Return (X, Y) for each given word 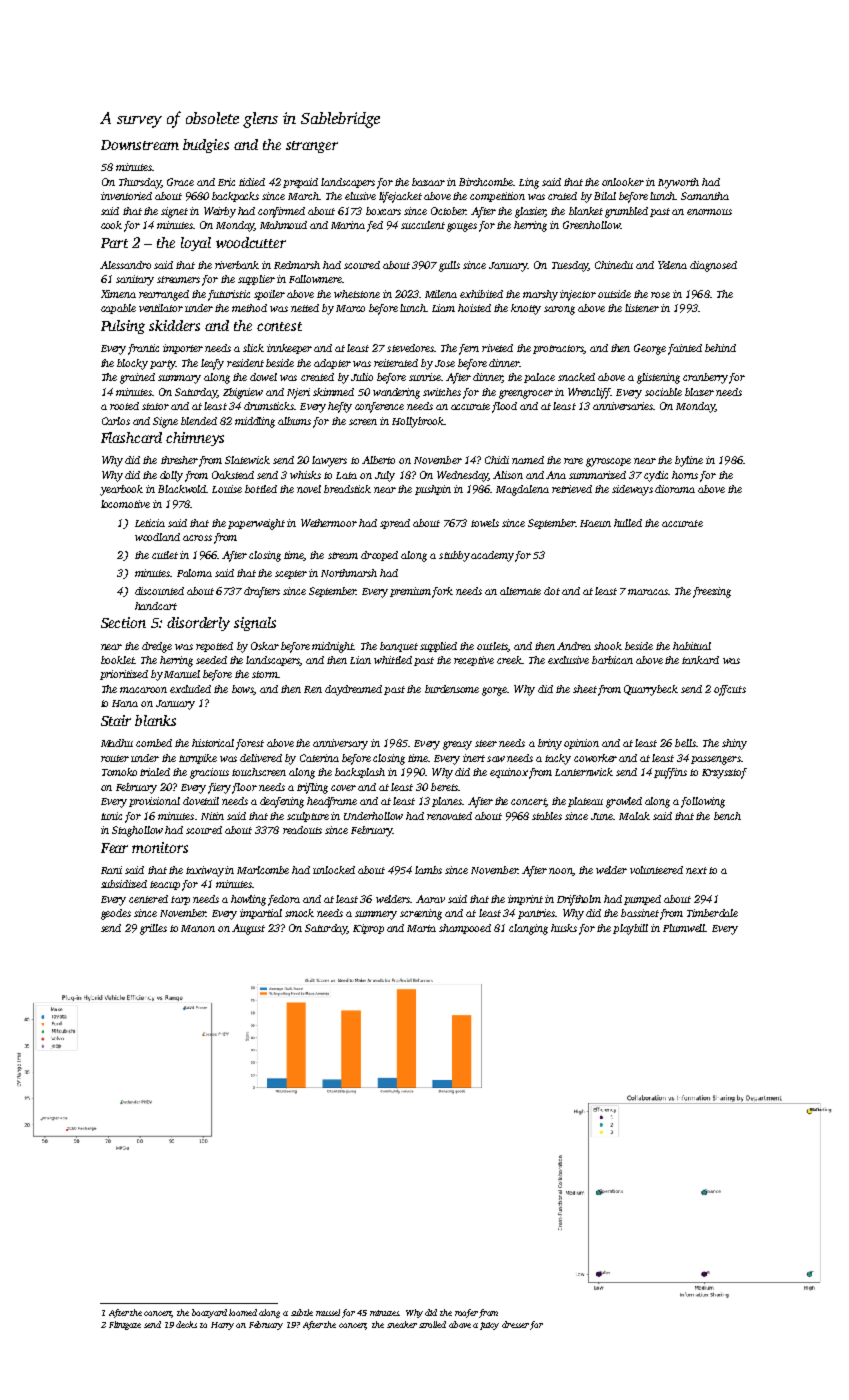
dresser (515, 1324)
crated (562, 196)
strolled (432, 1324)
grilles (153, 929)
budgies (206, 146)
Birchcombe (486, 182)
